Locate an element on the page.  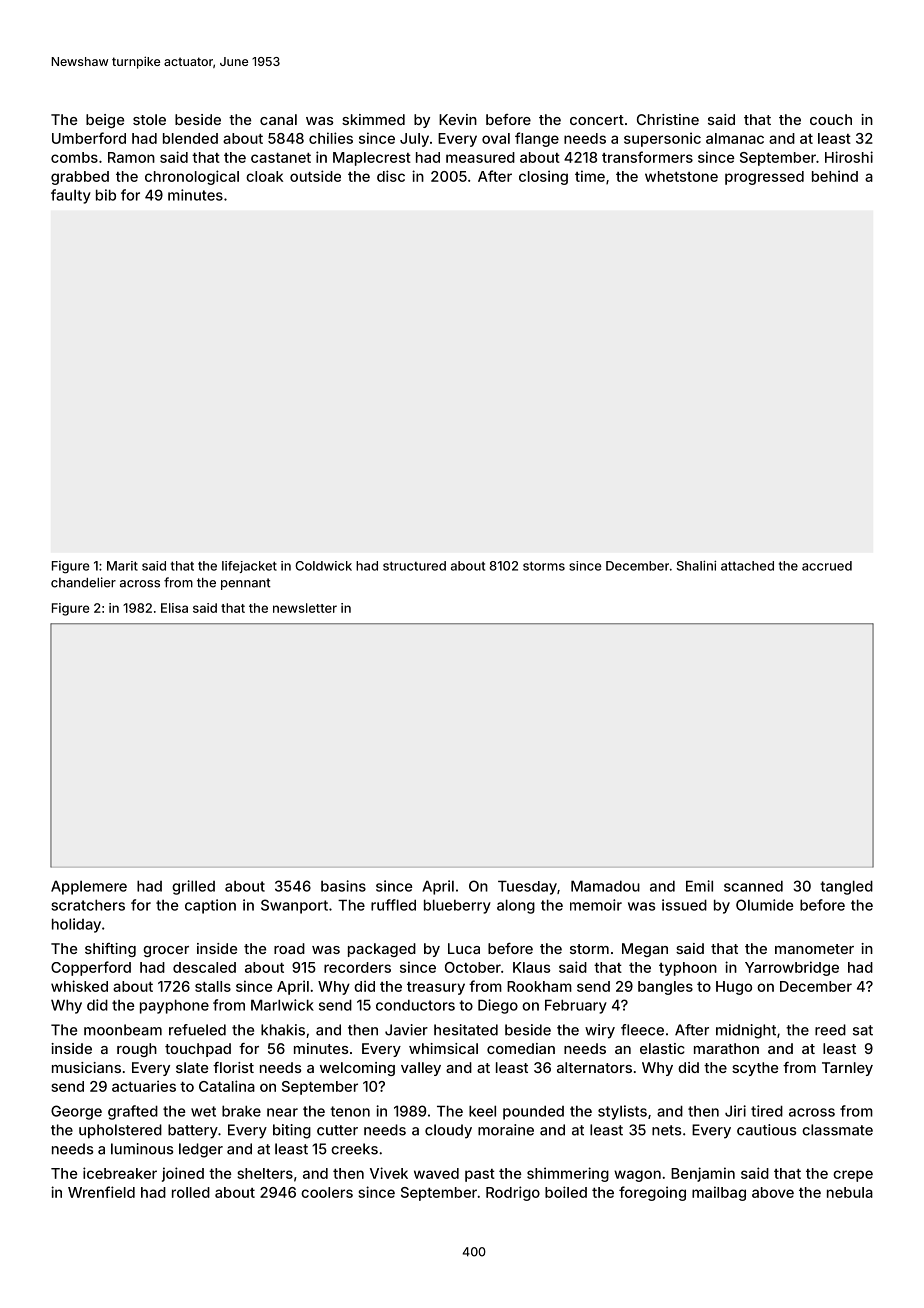
holiday is located at coordinates (76, 925).
